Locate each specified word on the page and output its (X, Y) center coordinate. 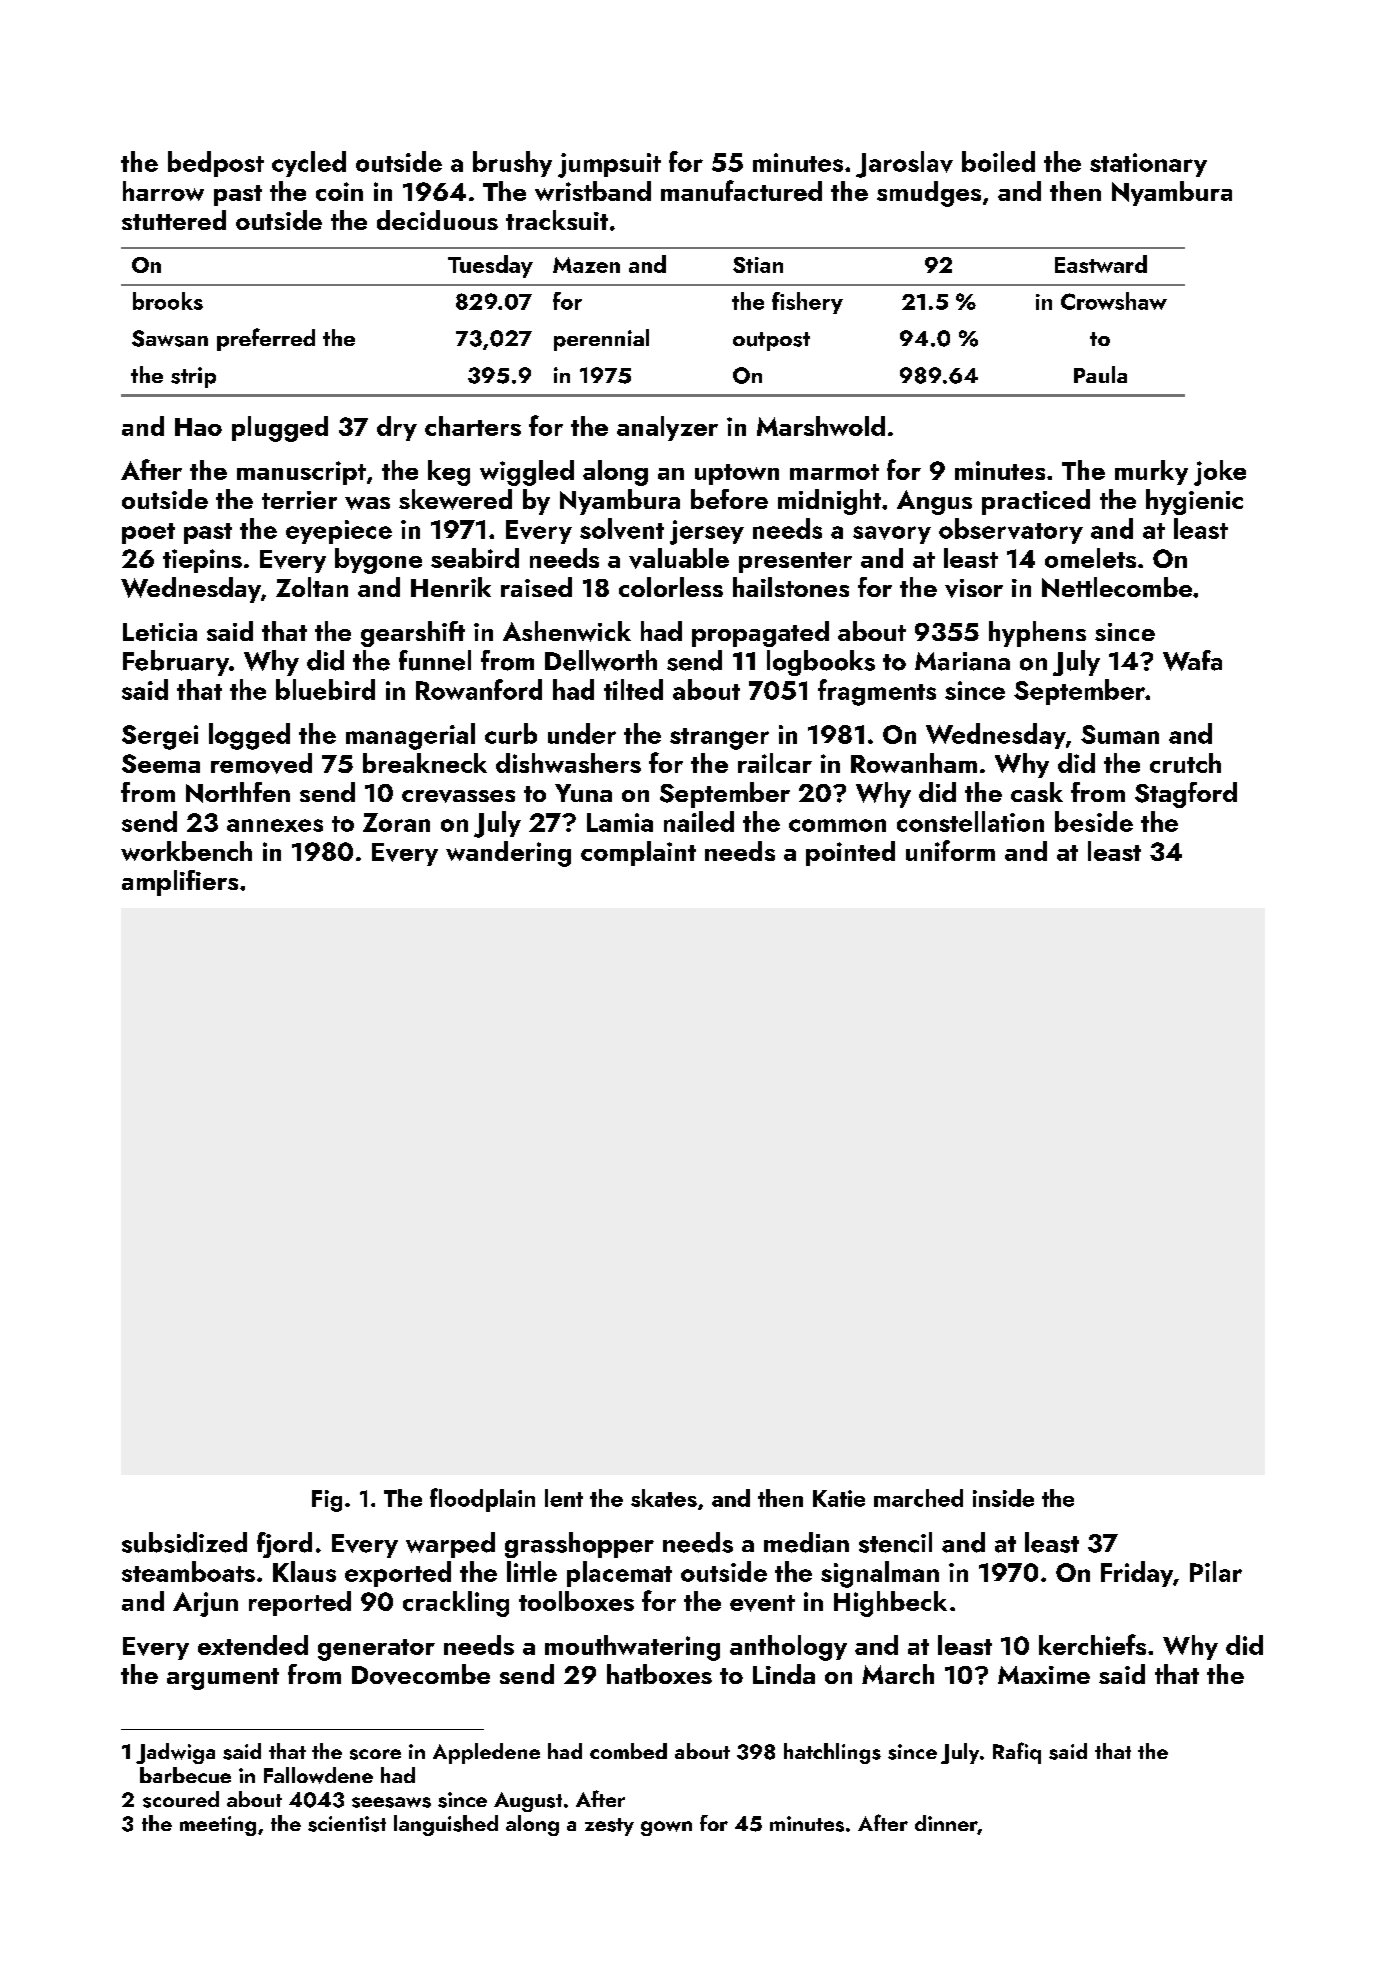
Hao (198, 427)
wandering (508, 854)
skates (664, 1498)
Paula (1100, 374)
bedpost (216, 164)
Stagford (1186, 795)
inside (1003, 1498)
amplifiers (180, 883)
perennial (601, 340)
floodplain (482, 1500)
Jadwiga (175, 1753)
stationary (1148, 165)
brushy (512, 164)
